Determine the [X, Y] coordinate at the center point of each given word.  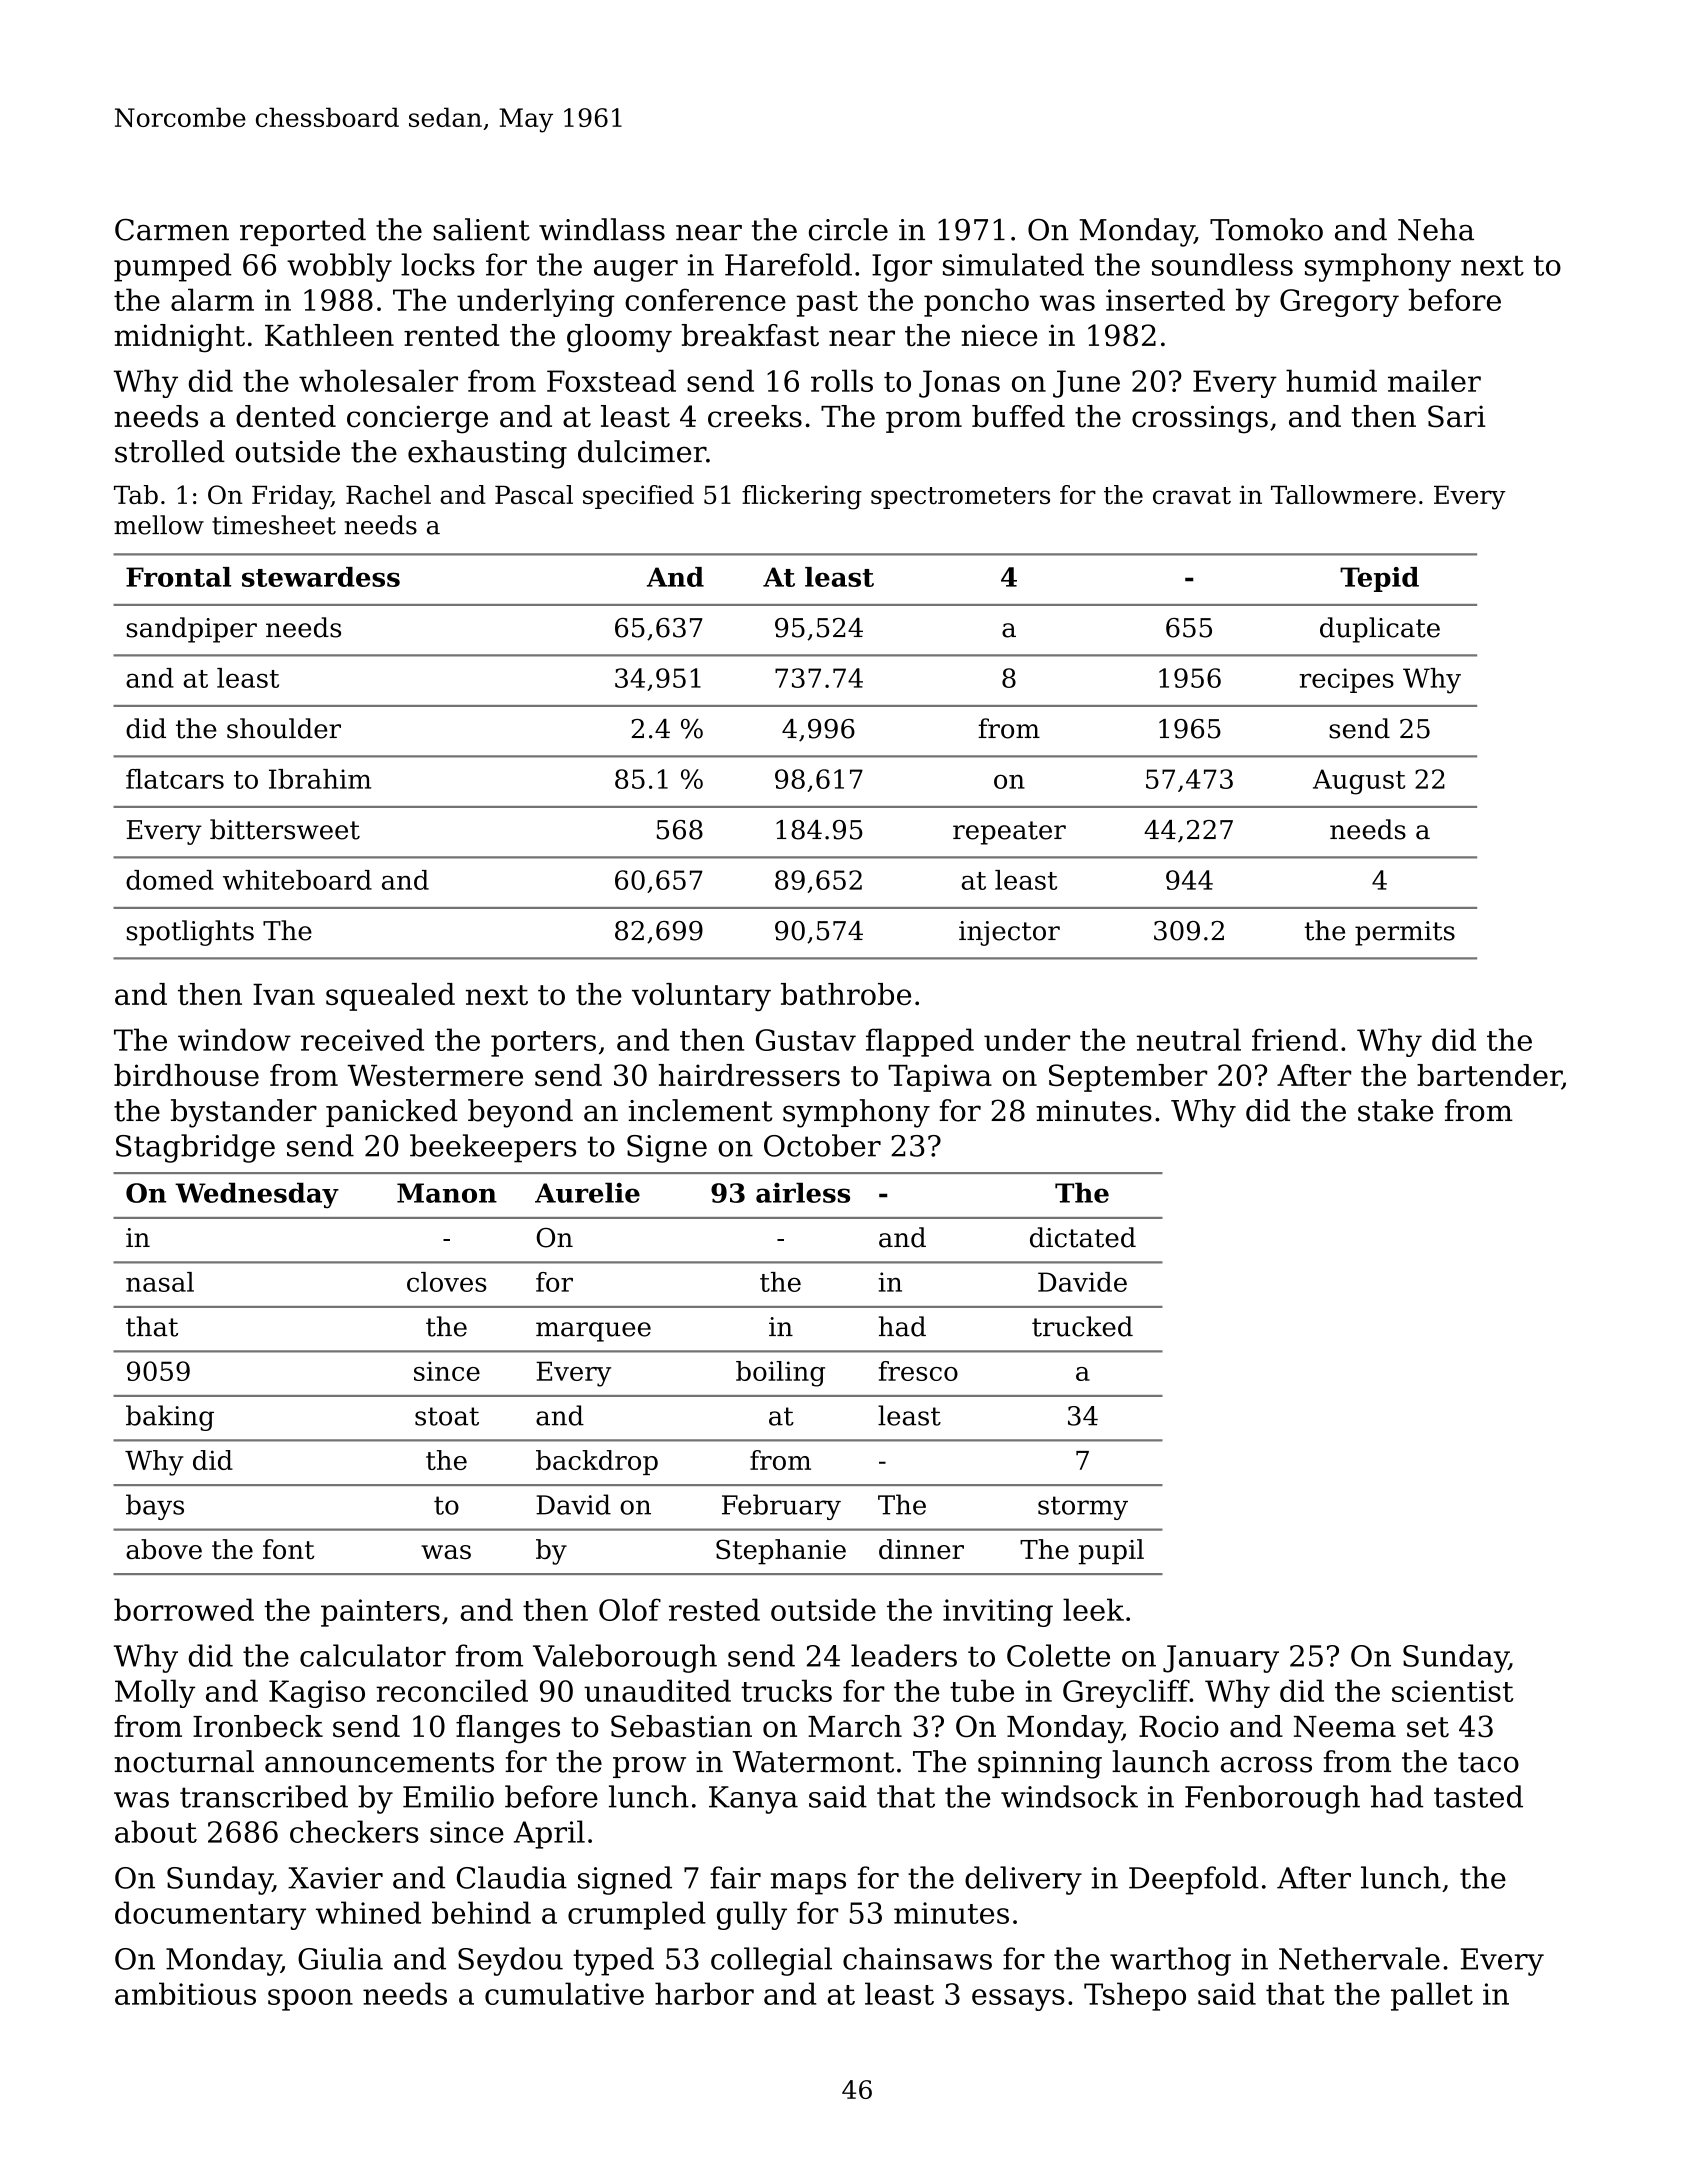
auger [636, 271]
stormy [1083, 1508]
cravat [1192, 495]
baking [170, 1418]
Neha [1436, 229]
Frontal [178, 577]
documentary [210, 1915]
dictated [1083, 1237]
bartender [1489, 1076]
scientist [1453, 1691]
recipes [1346, 680]
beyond [520, 1113]
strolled [170, 451]
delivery [1023, 1880]
